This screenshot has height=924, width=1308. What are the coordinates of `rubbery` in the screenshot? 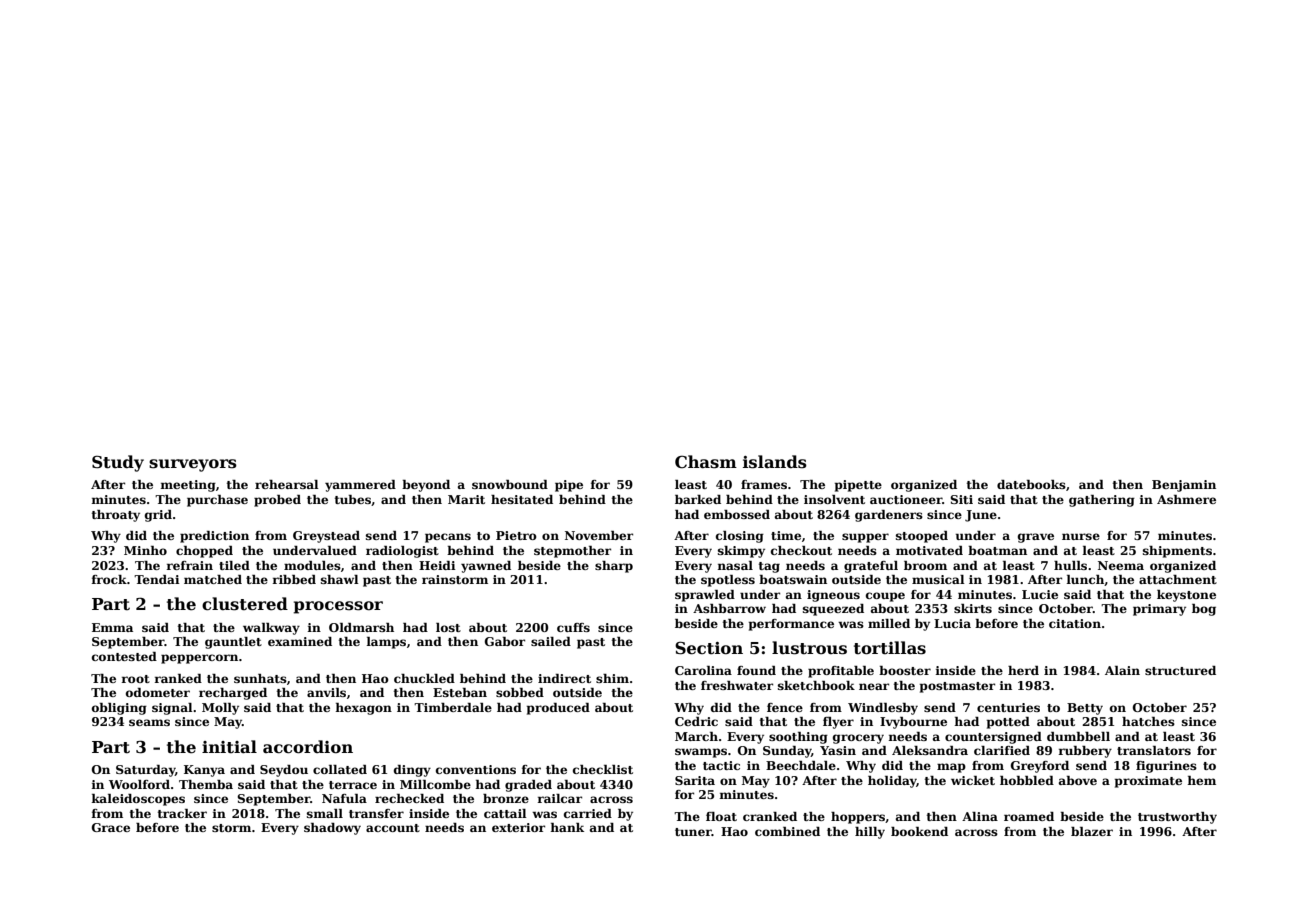 It's located at (1085, 752).
